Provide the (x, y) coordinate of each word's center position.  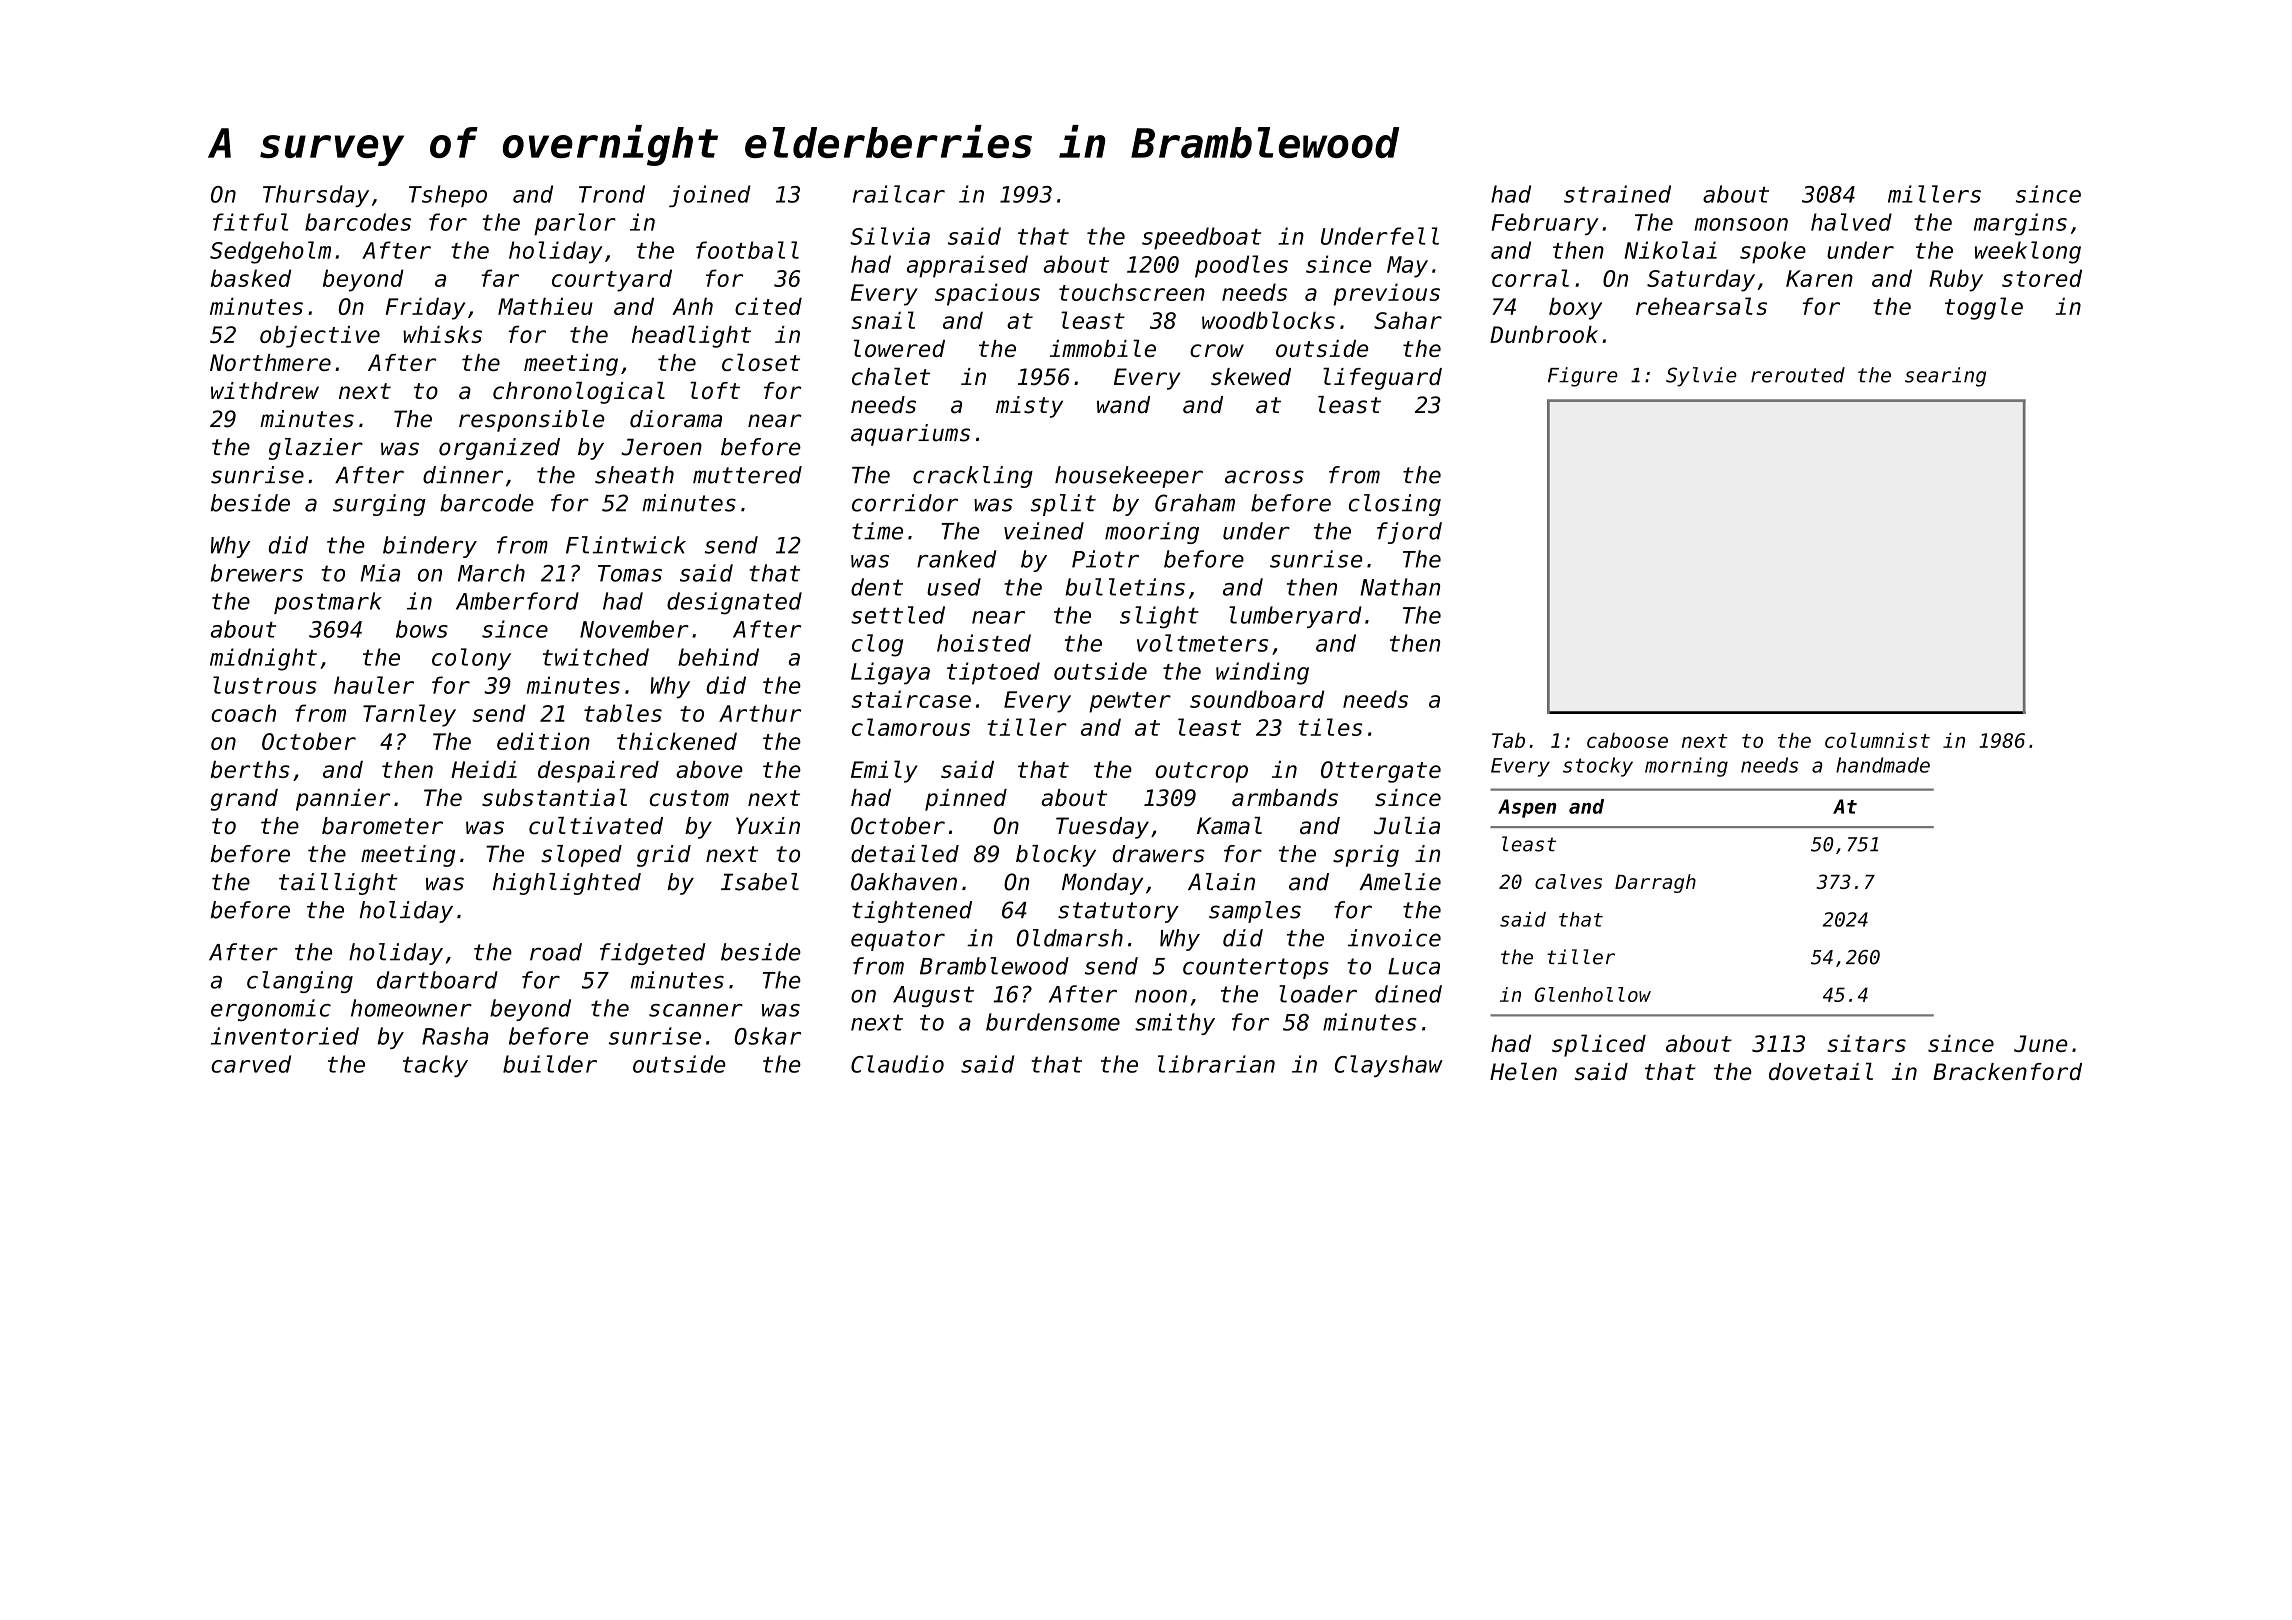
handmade (1883, 765)
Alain (1221, 882)
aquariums (910, 435)
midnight (263, 659)
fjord (1409, 533)
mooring (1152, 533)
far (500, 278)
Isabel (760, 882)
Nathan (1400, 587)
